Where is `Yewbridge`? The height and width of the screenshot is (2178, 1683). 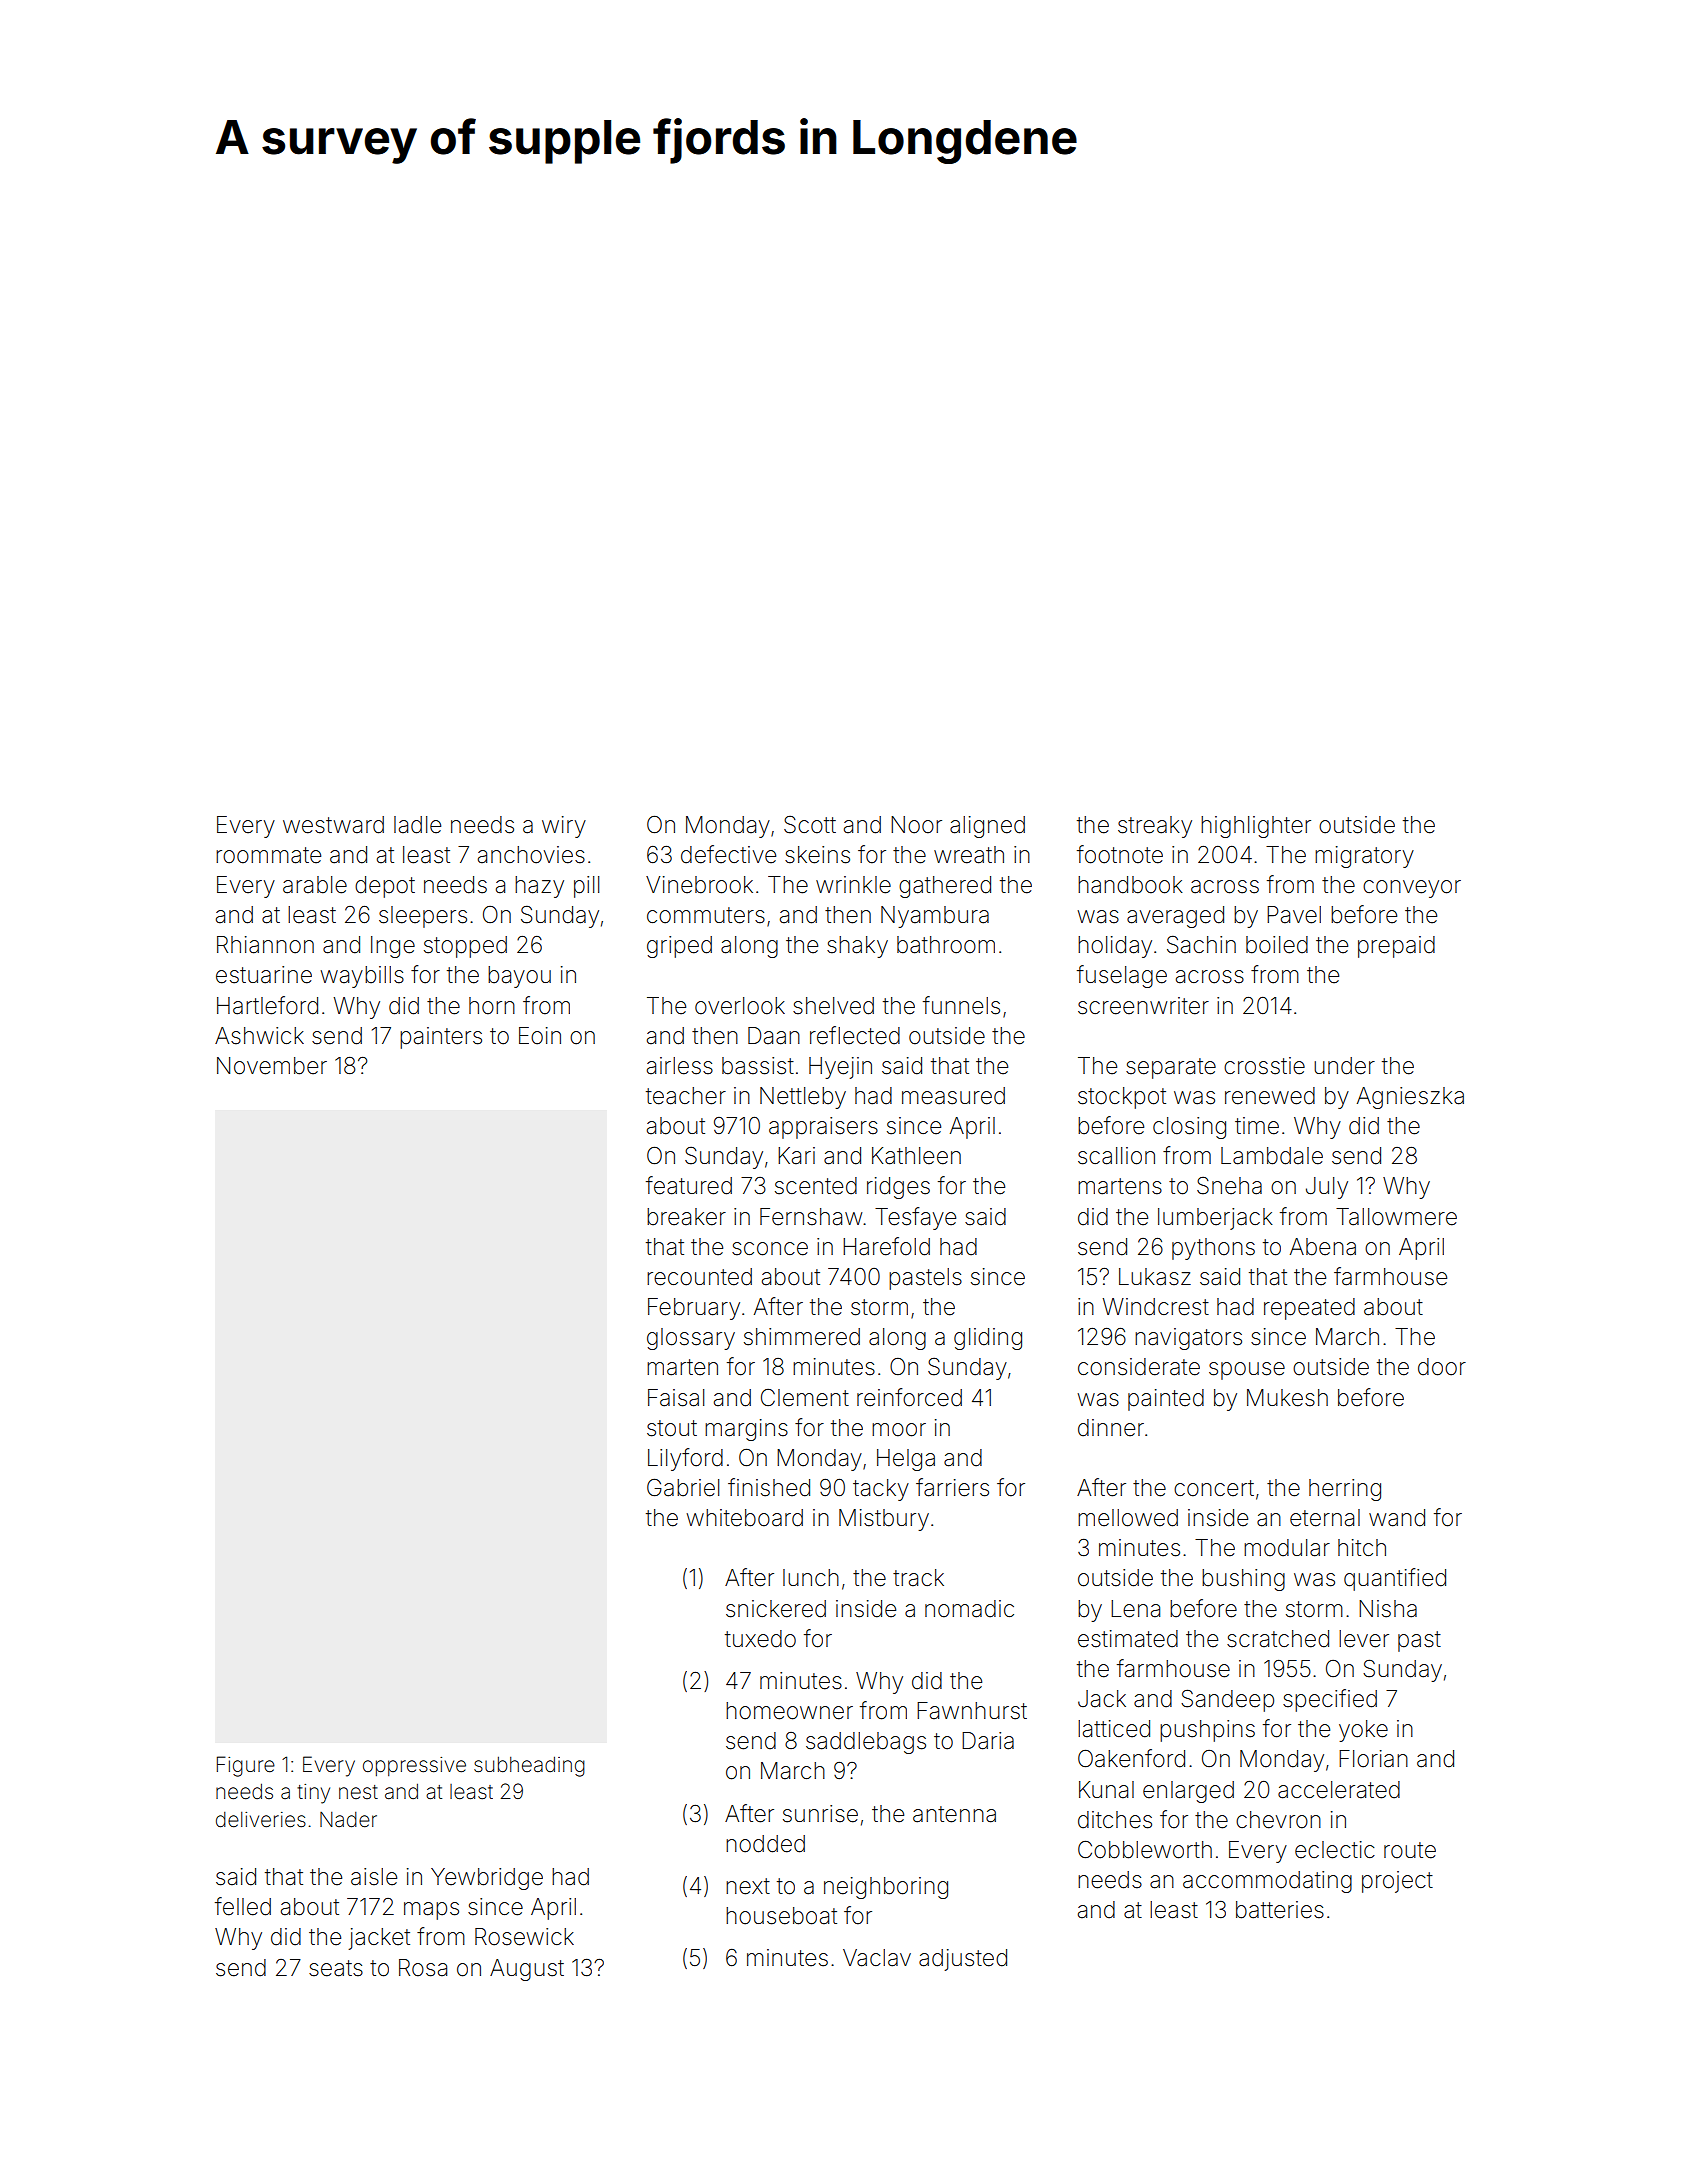 Yewbridge is located at coordinates (487, 1879).
